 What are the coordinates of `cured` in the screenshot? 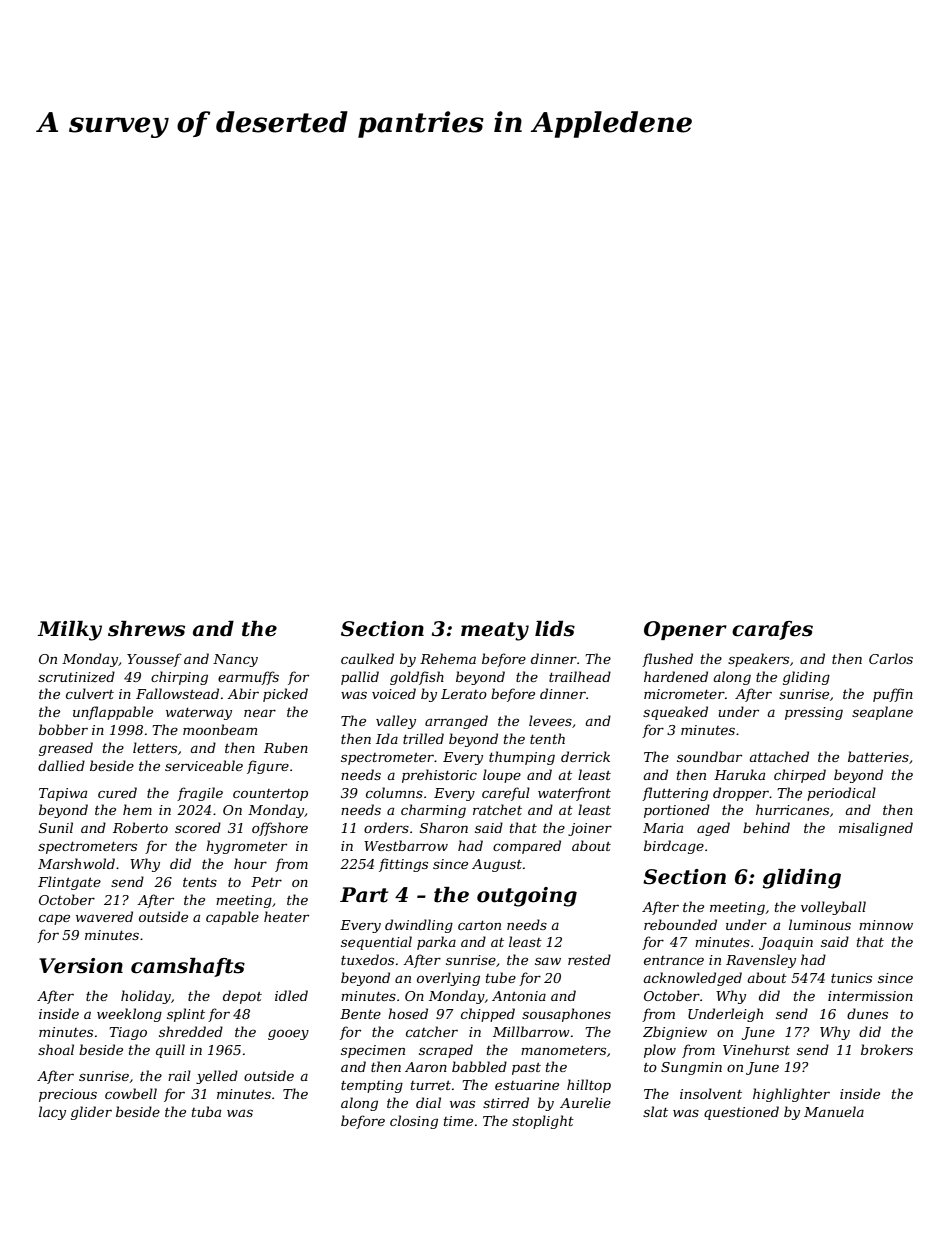 It's located at (117, 792).
